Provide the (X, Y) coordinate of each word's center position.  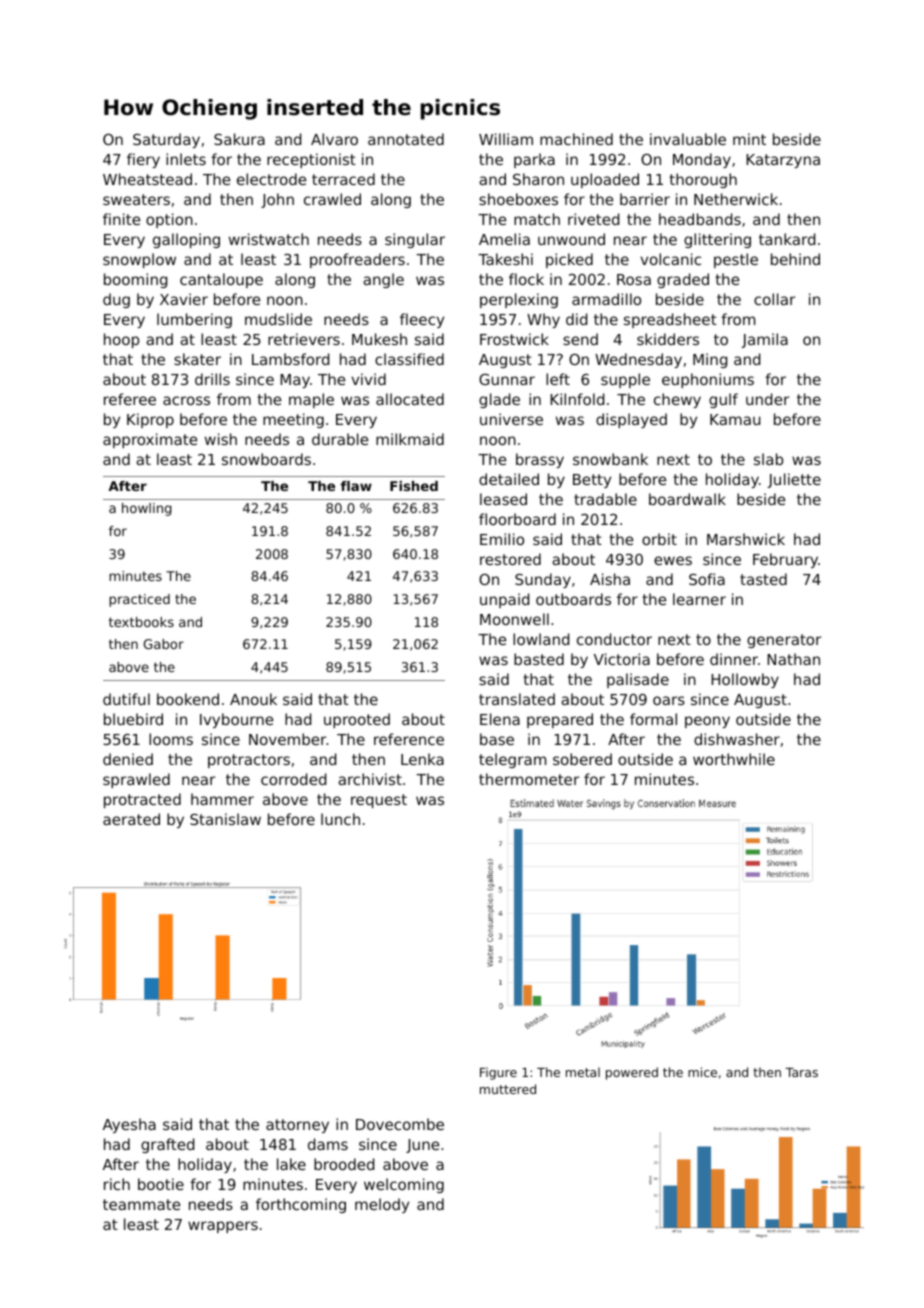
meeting (293, 420)
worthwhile (734, 759)
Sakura (239, 139)
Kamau (735, 419)
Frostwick (514, 339)
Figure (498, 1073)
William (506, 139)
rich (117, 1184)
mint (749, 139)
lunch (340, 819)
